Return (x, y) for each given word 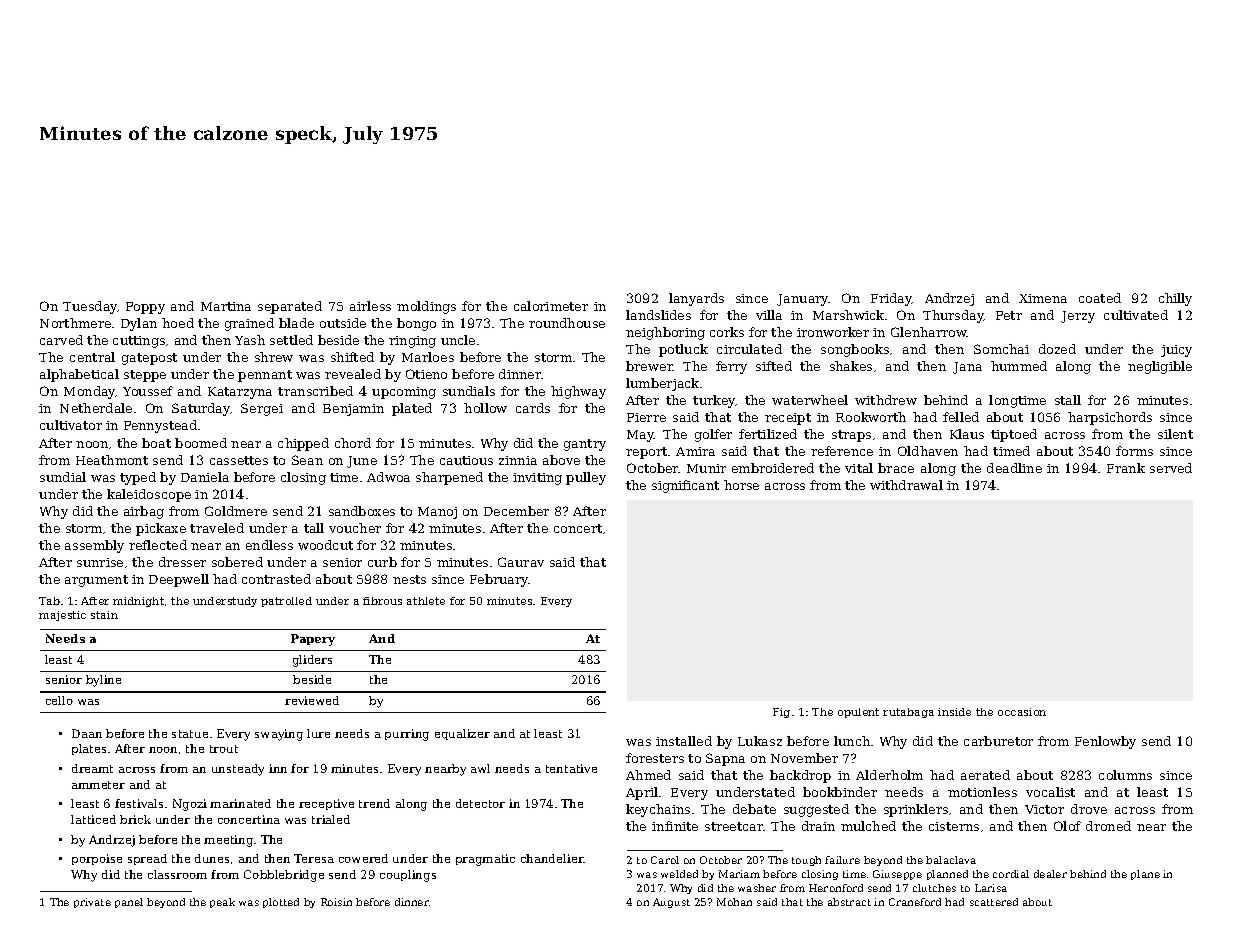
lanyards (696, 299)
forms (1134, 451)
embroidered (773, 468)
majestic (62, 616)
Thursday (953, 316)
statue (190, 734)
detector (480, 803)
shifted (352, 357)
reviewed (312, 700)
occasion (1022, 712)
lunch (852, 741)
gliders (312, 661)
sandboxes (362, 511)
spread (147, 859)
